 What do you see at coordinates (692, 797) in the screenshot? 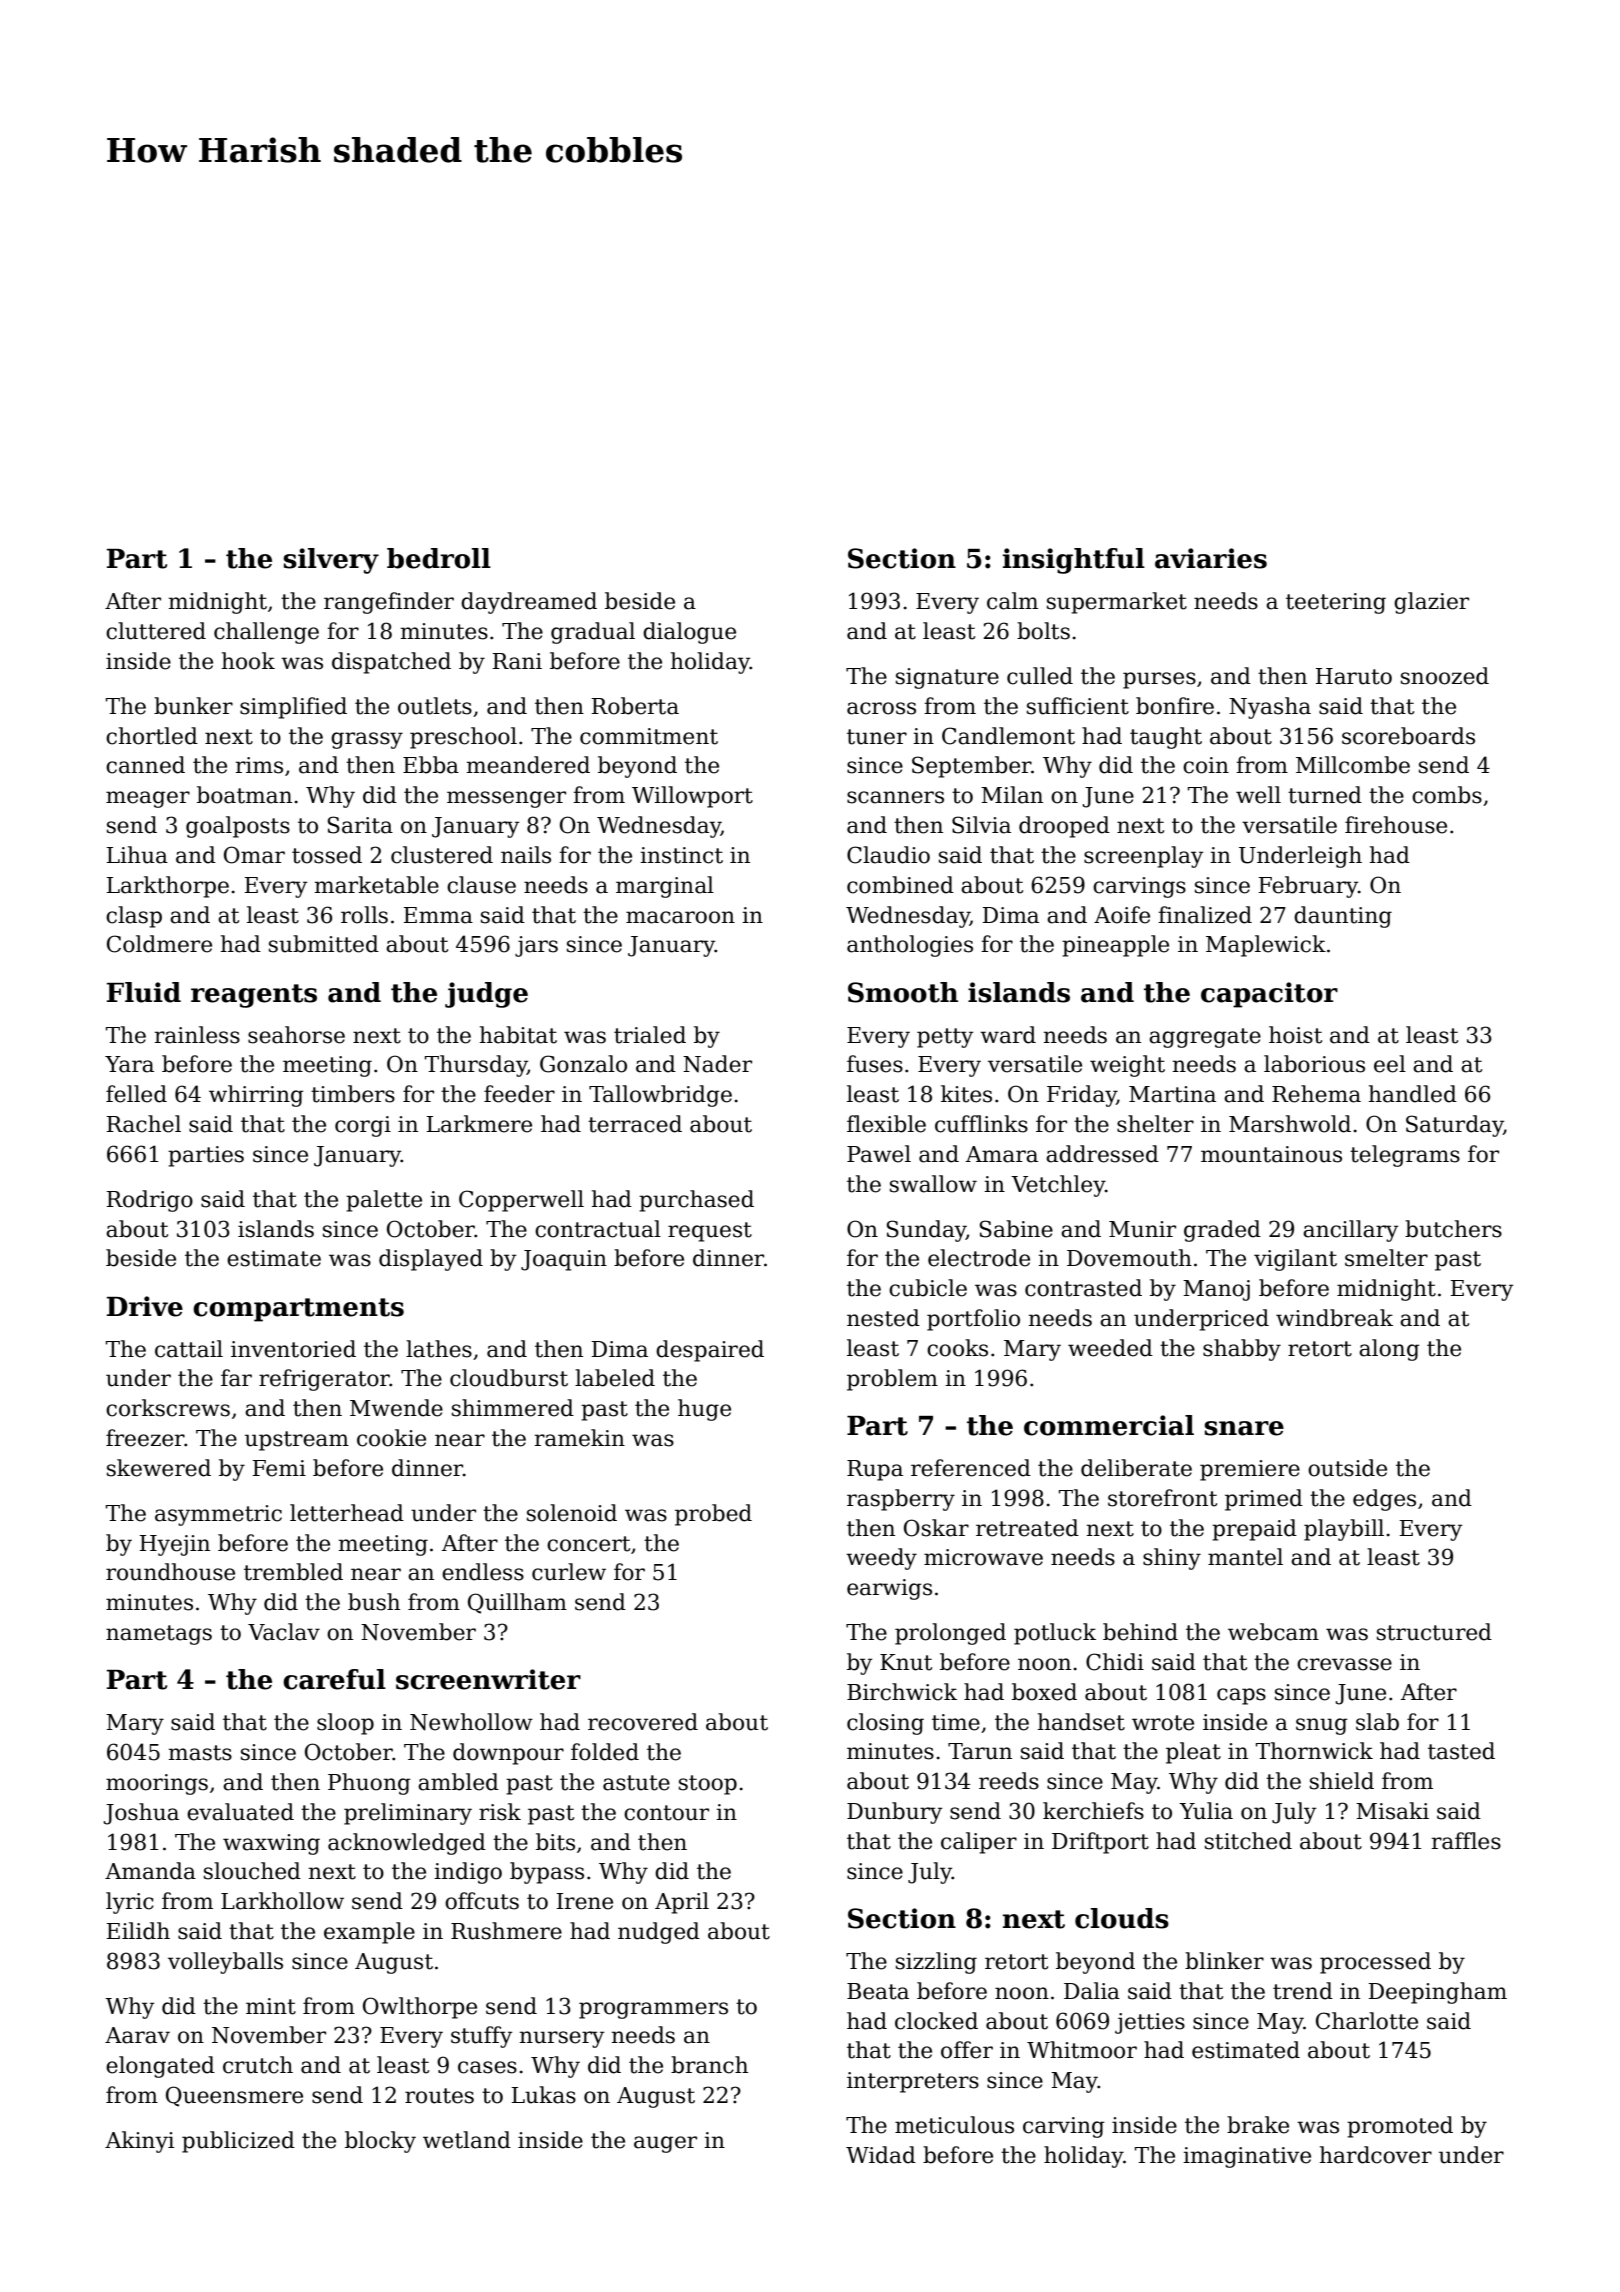
I see `Willowport` at bounding box center [692, 797].
